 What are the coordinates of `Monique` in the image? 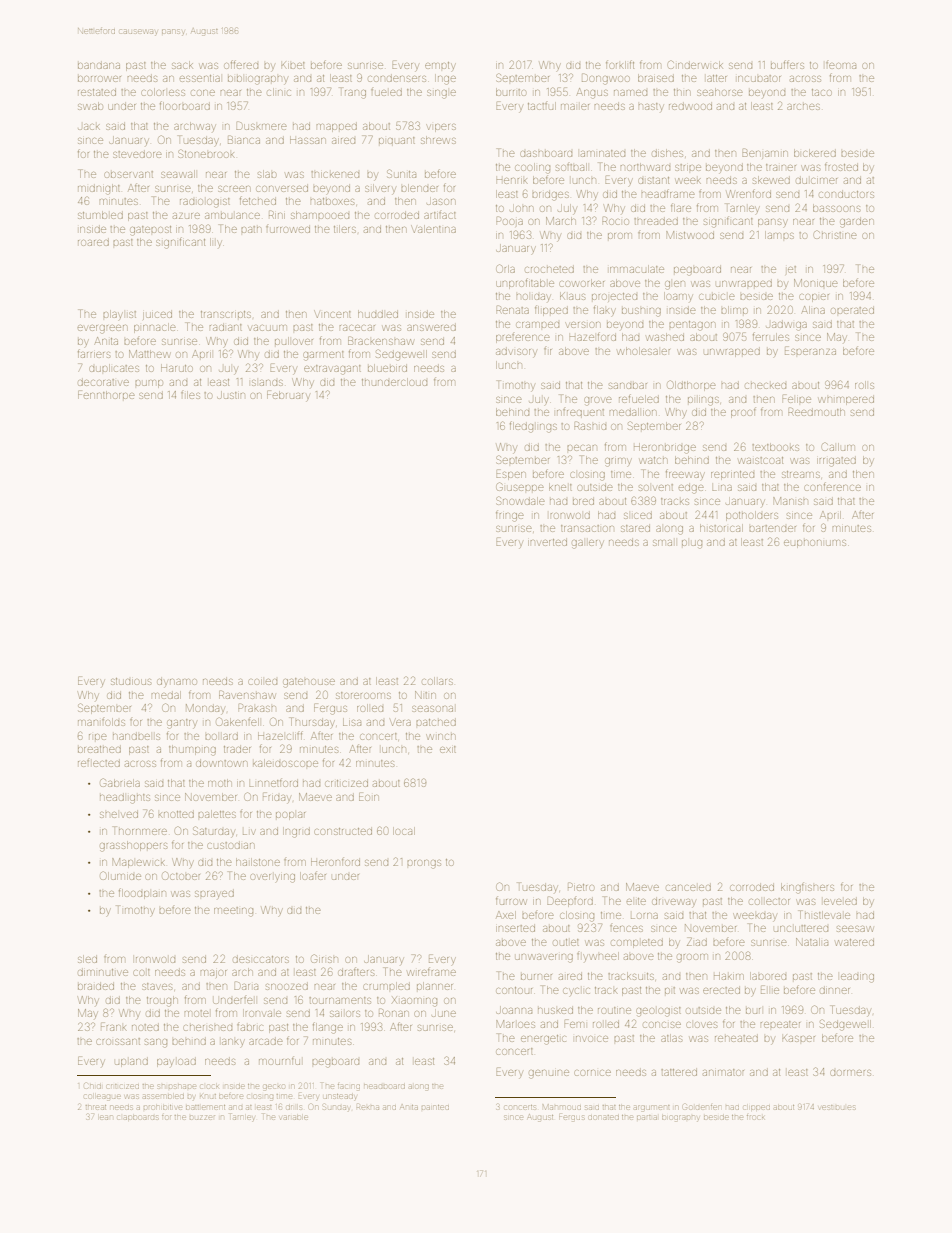 It's located at (816, 283).
